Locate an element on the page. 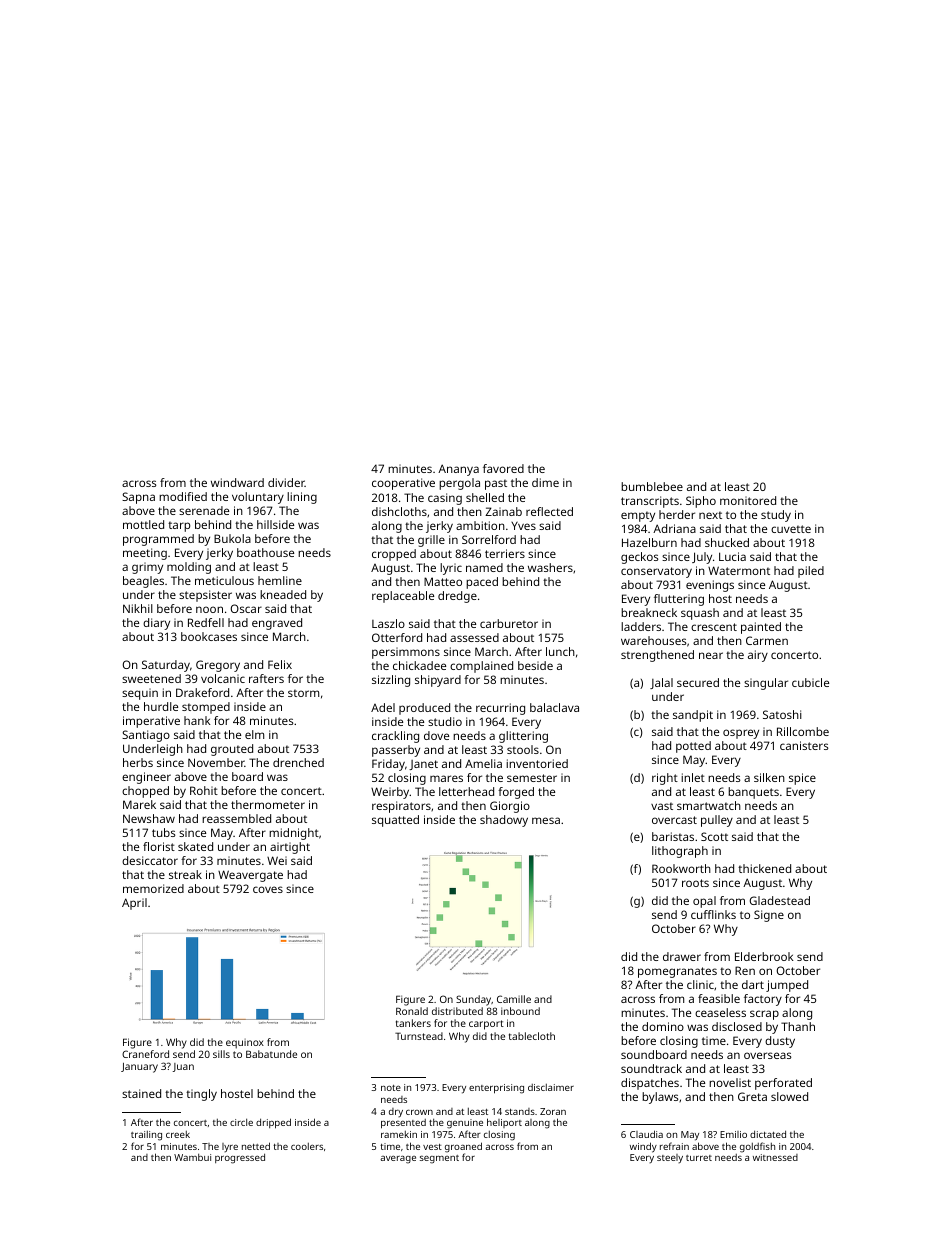  monitored is located at coordinates (748, 500).
